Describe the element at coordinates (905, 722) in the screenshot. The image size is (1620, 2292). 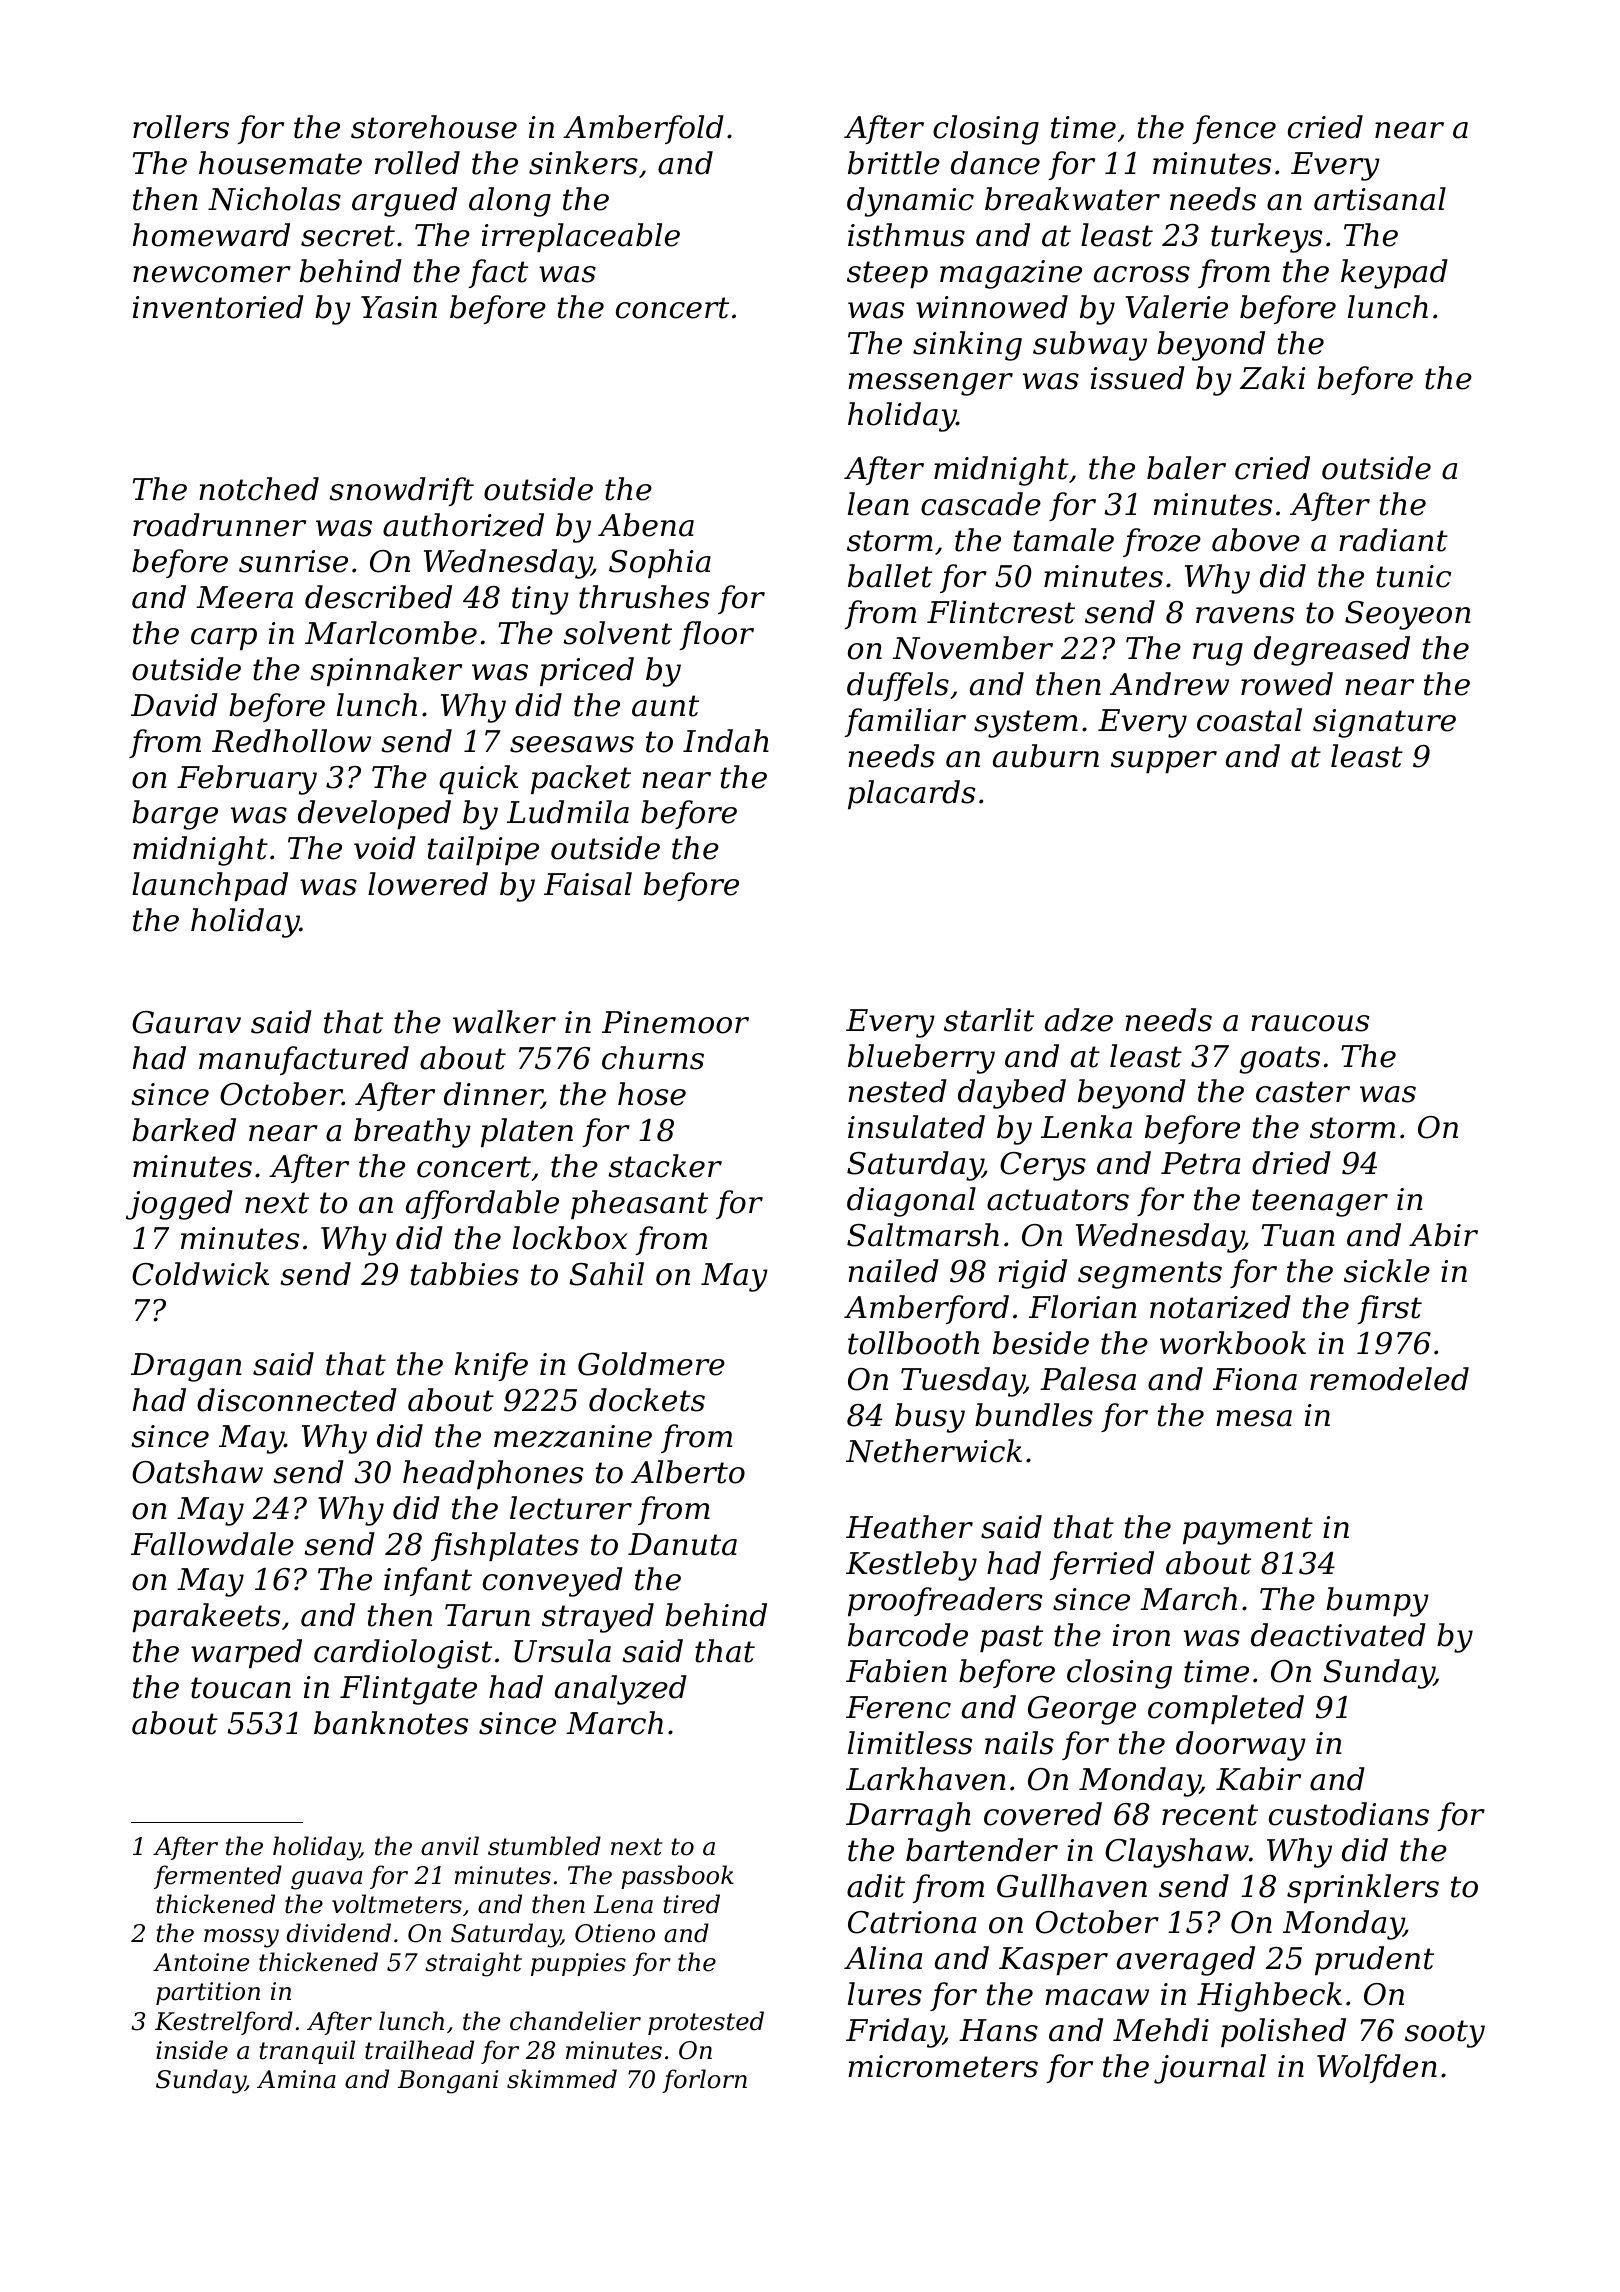
I see `familiar` at that location.
